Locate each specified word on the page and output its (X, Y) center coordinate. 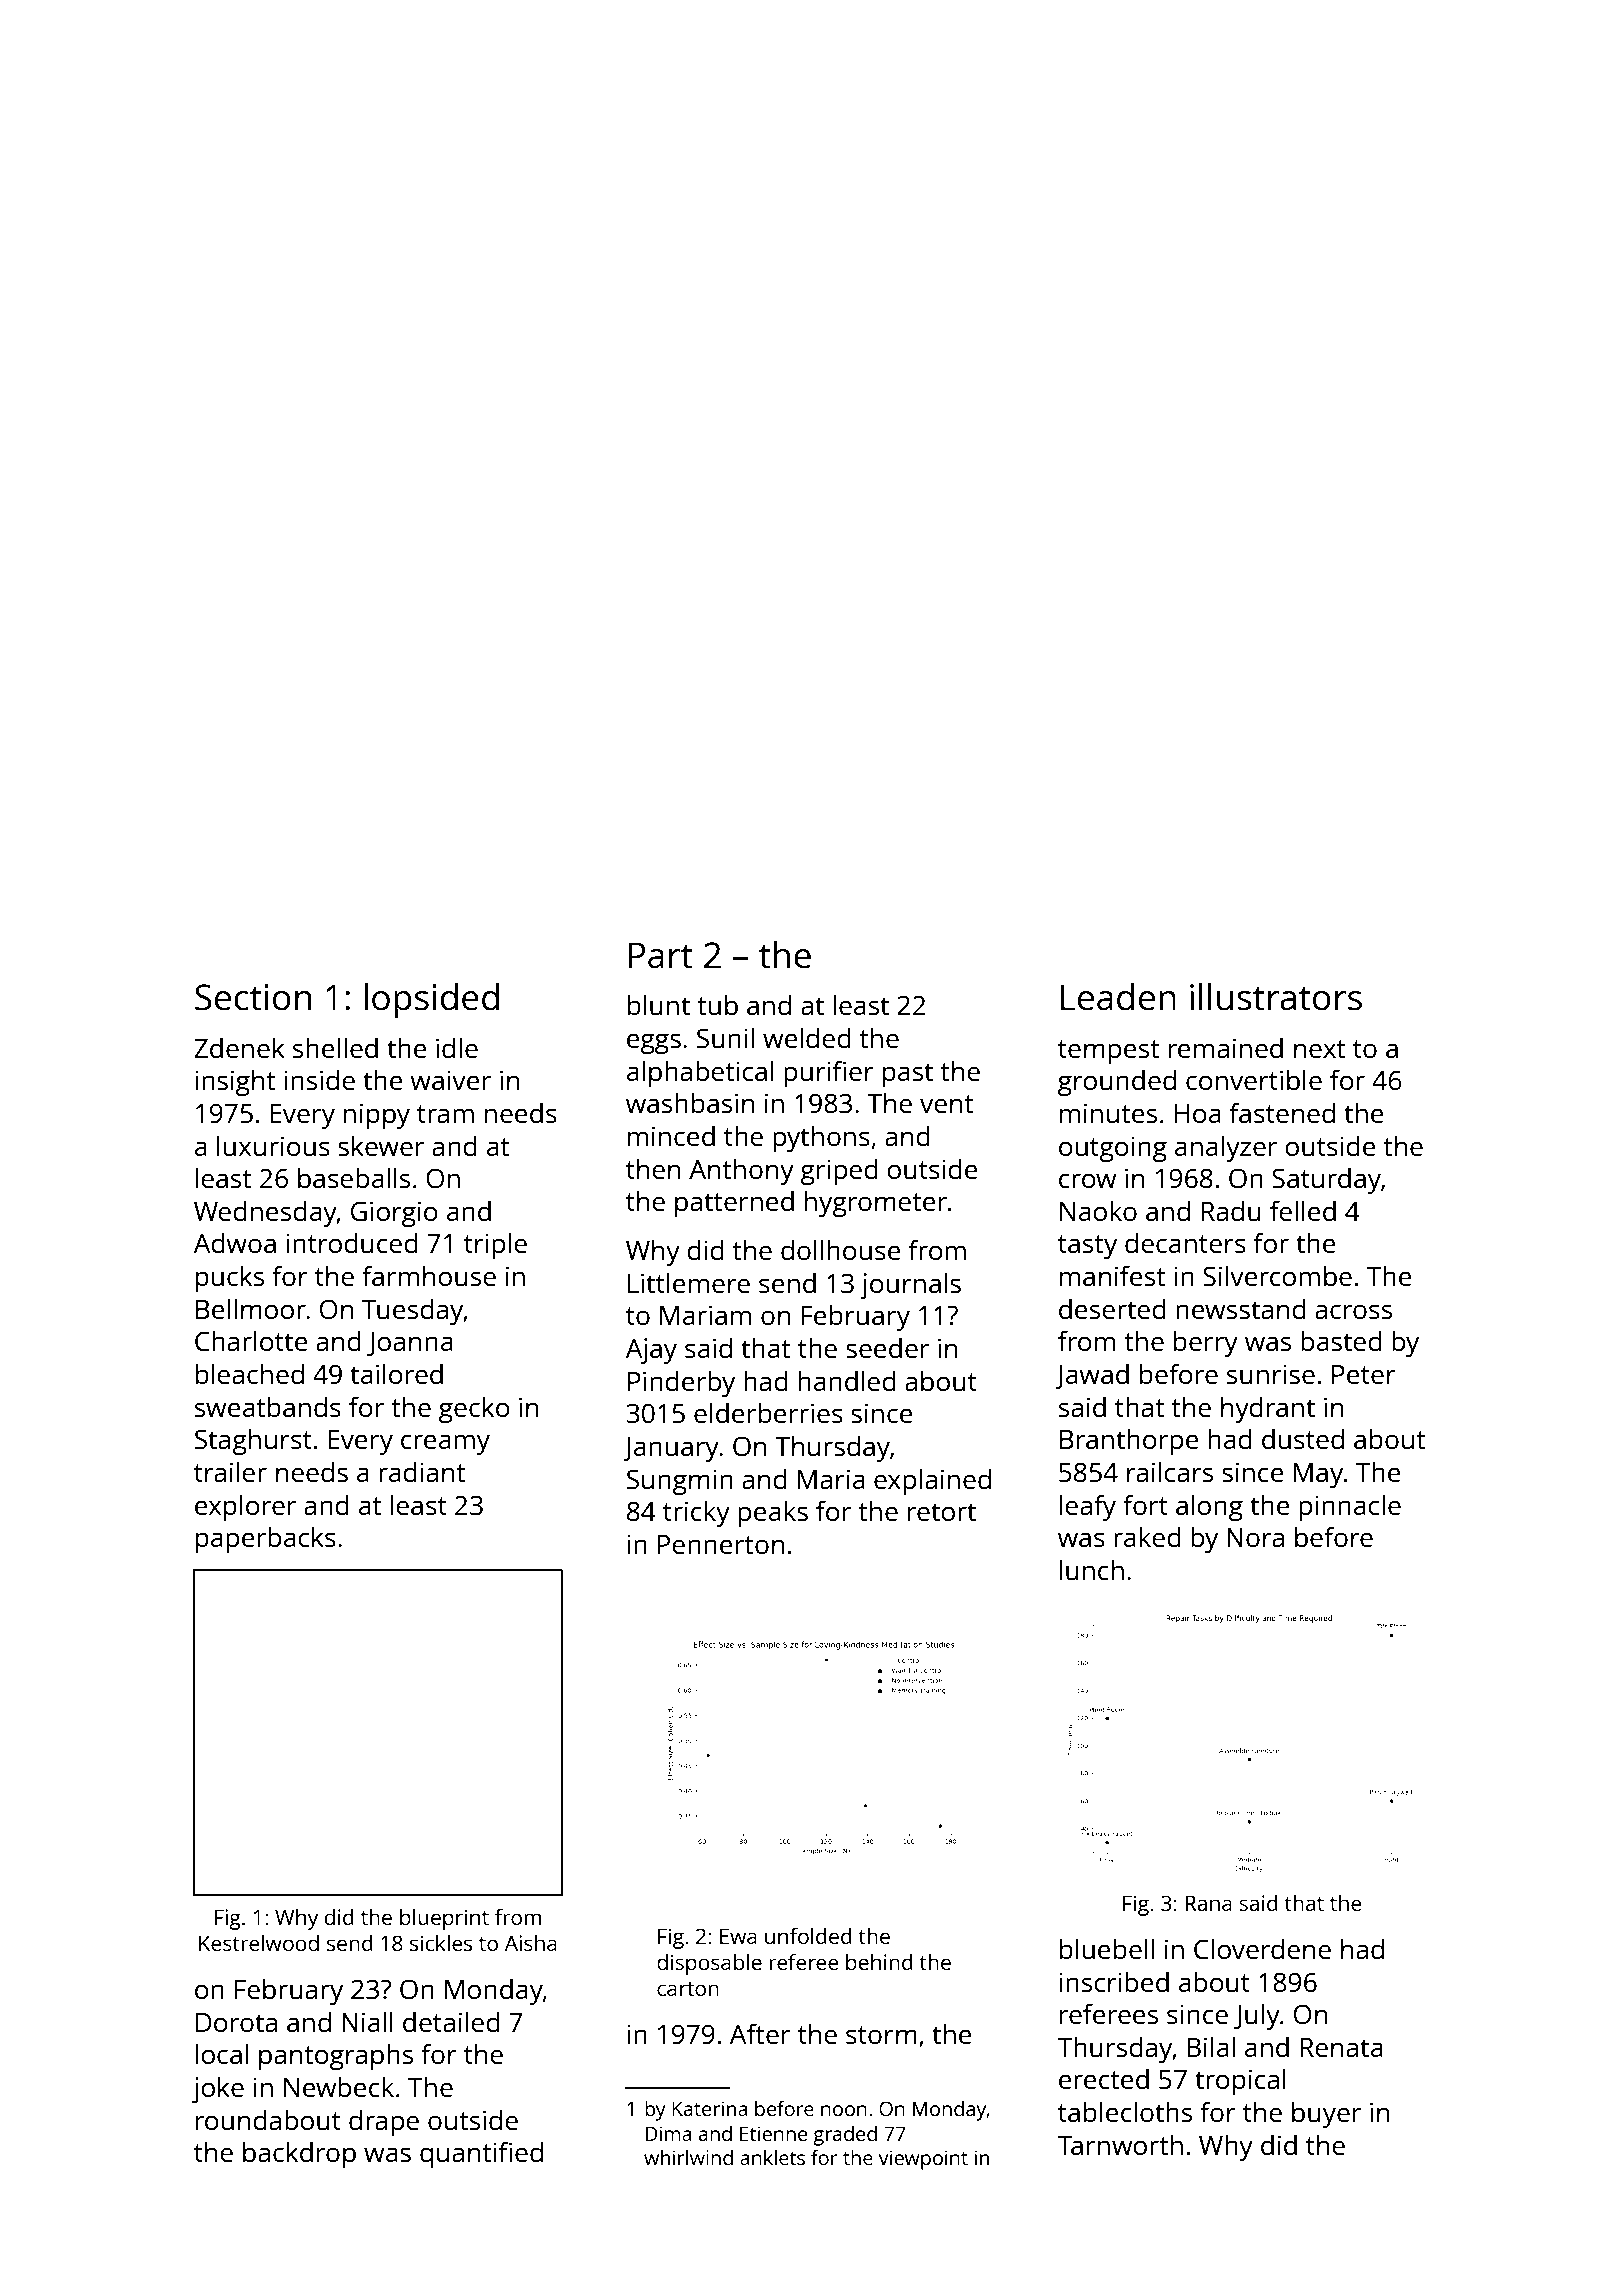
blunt (659, 1004)
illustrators (1276, 997)
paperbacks (266, 1539)
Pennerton (721, 1544)
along (1209, 1507)
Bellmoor (251, 1308)
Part (661, 955)
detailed (451, 2021)
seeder (887, 1347)
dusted (1303, 1438)
